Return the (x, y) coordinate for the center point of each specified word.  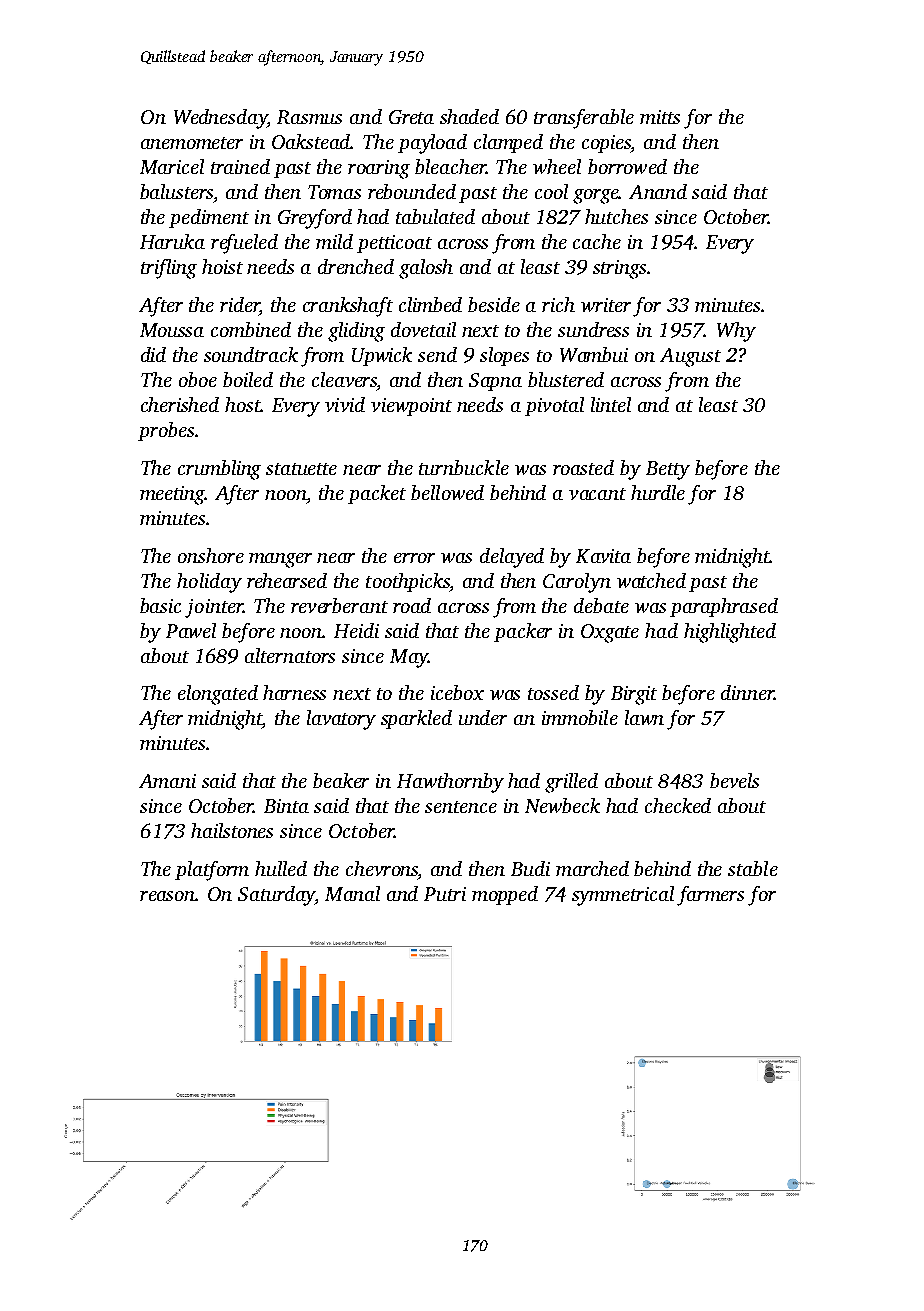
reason (168, 896)
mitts (660, 117)
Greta (411, 117)
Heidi (356, 630)
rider (240, 306)
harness (294, 692)
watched (651, 580)
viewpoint (411, 407)
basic (160, 605)
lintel (611, 404)
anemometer (192, 143)
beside (494, 304)
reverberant (339, 605)
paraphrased (724, 607)
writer (606, 305)
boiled (248, 379)
